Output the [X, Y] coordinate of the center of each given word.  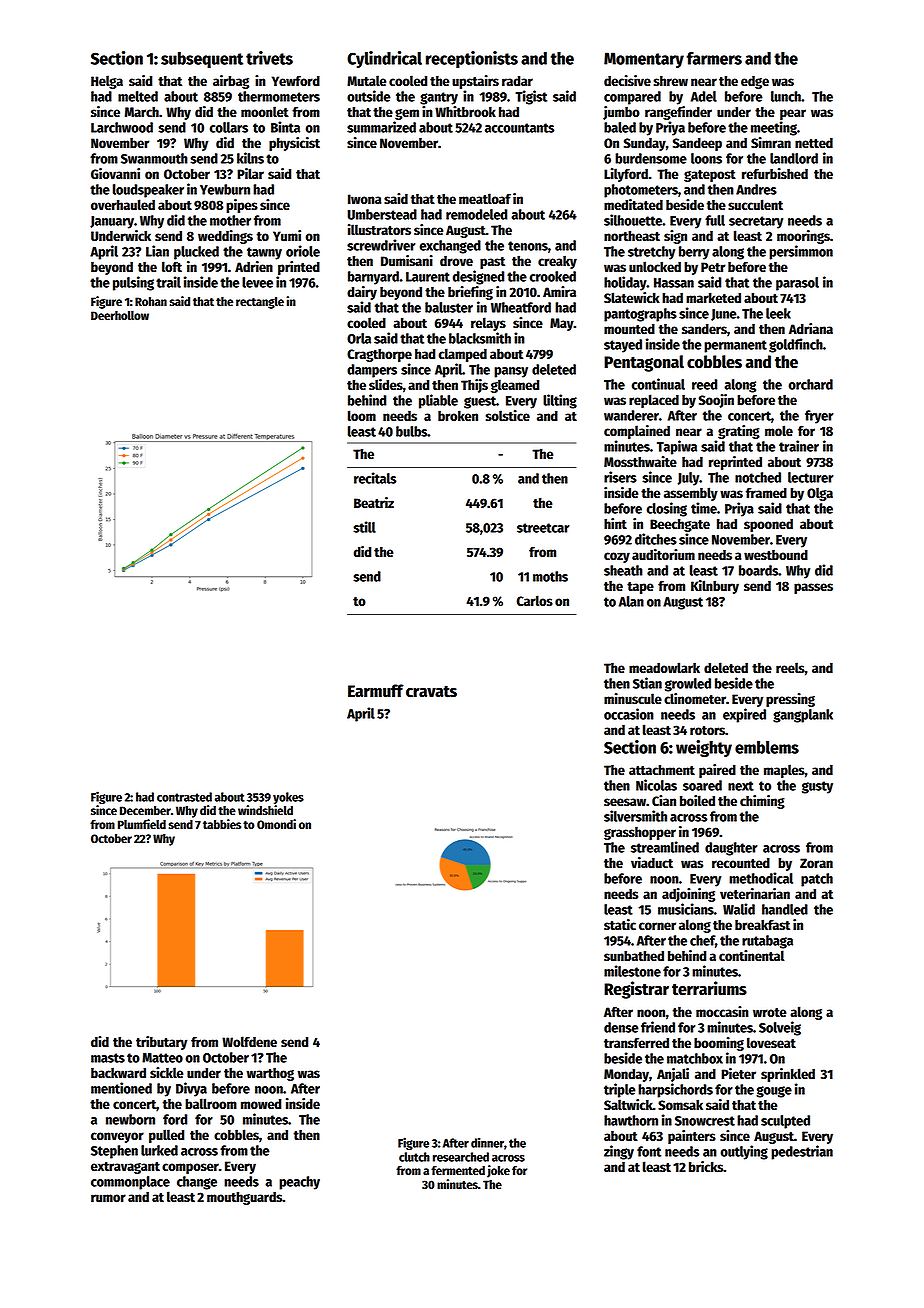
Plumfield [142, 824]
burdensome [651, 158]
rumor [108, 1198]
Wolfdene [249, 1041]
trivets [269, 58]
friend [658, 1027]
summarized [381, 127]
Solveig [780, 1028]
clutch [414, 1157]
